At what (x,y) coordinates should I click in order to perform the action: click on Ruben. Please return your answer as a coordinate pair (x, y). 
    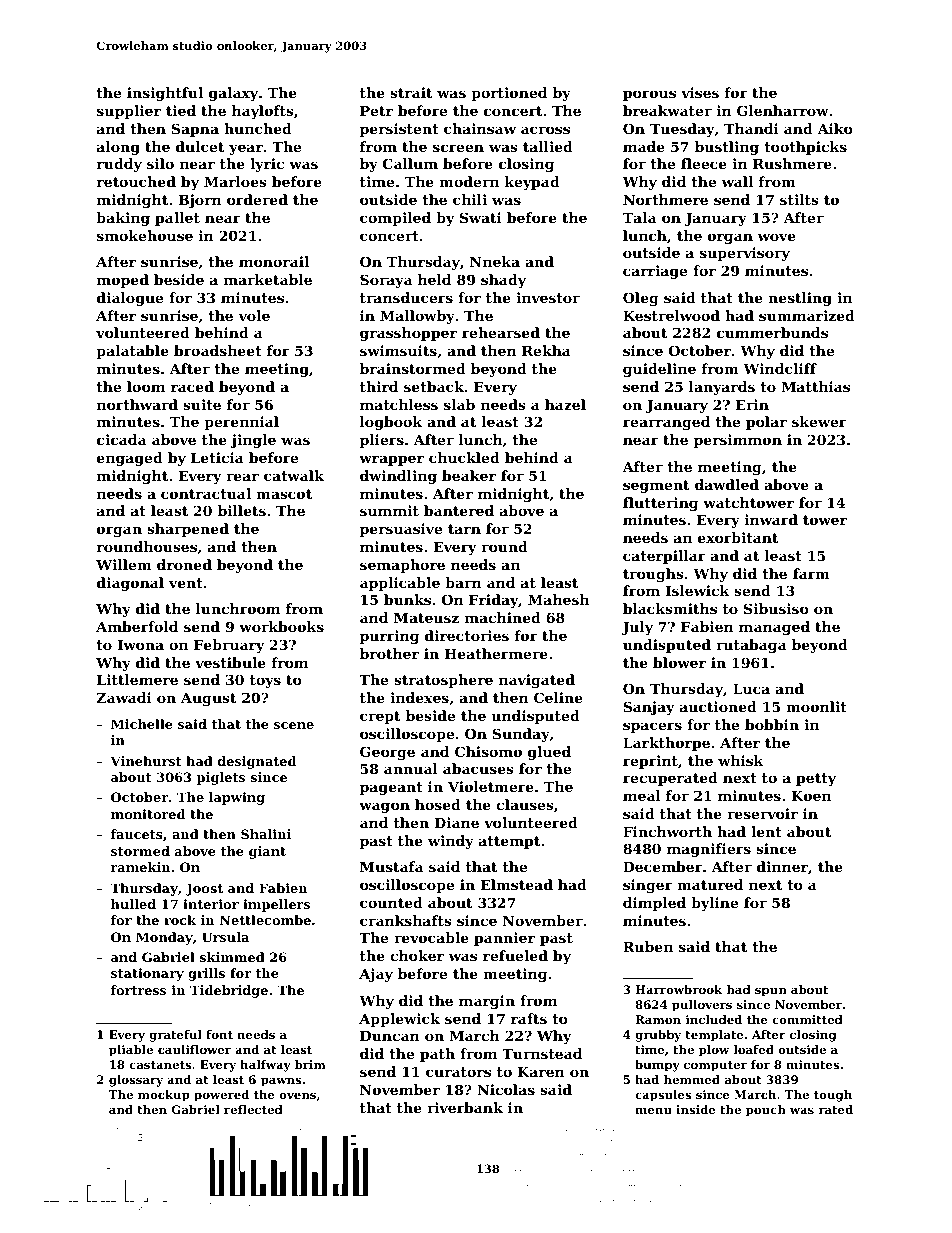
    Looking at the image, I should click on (648, 946).
